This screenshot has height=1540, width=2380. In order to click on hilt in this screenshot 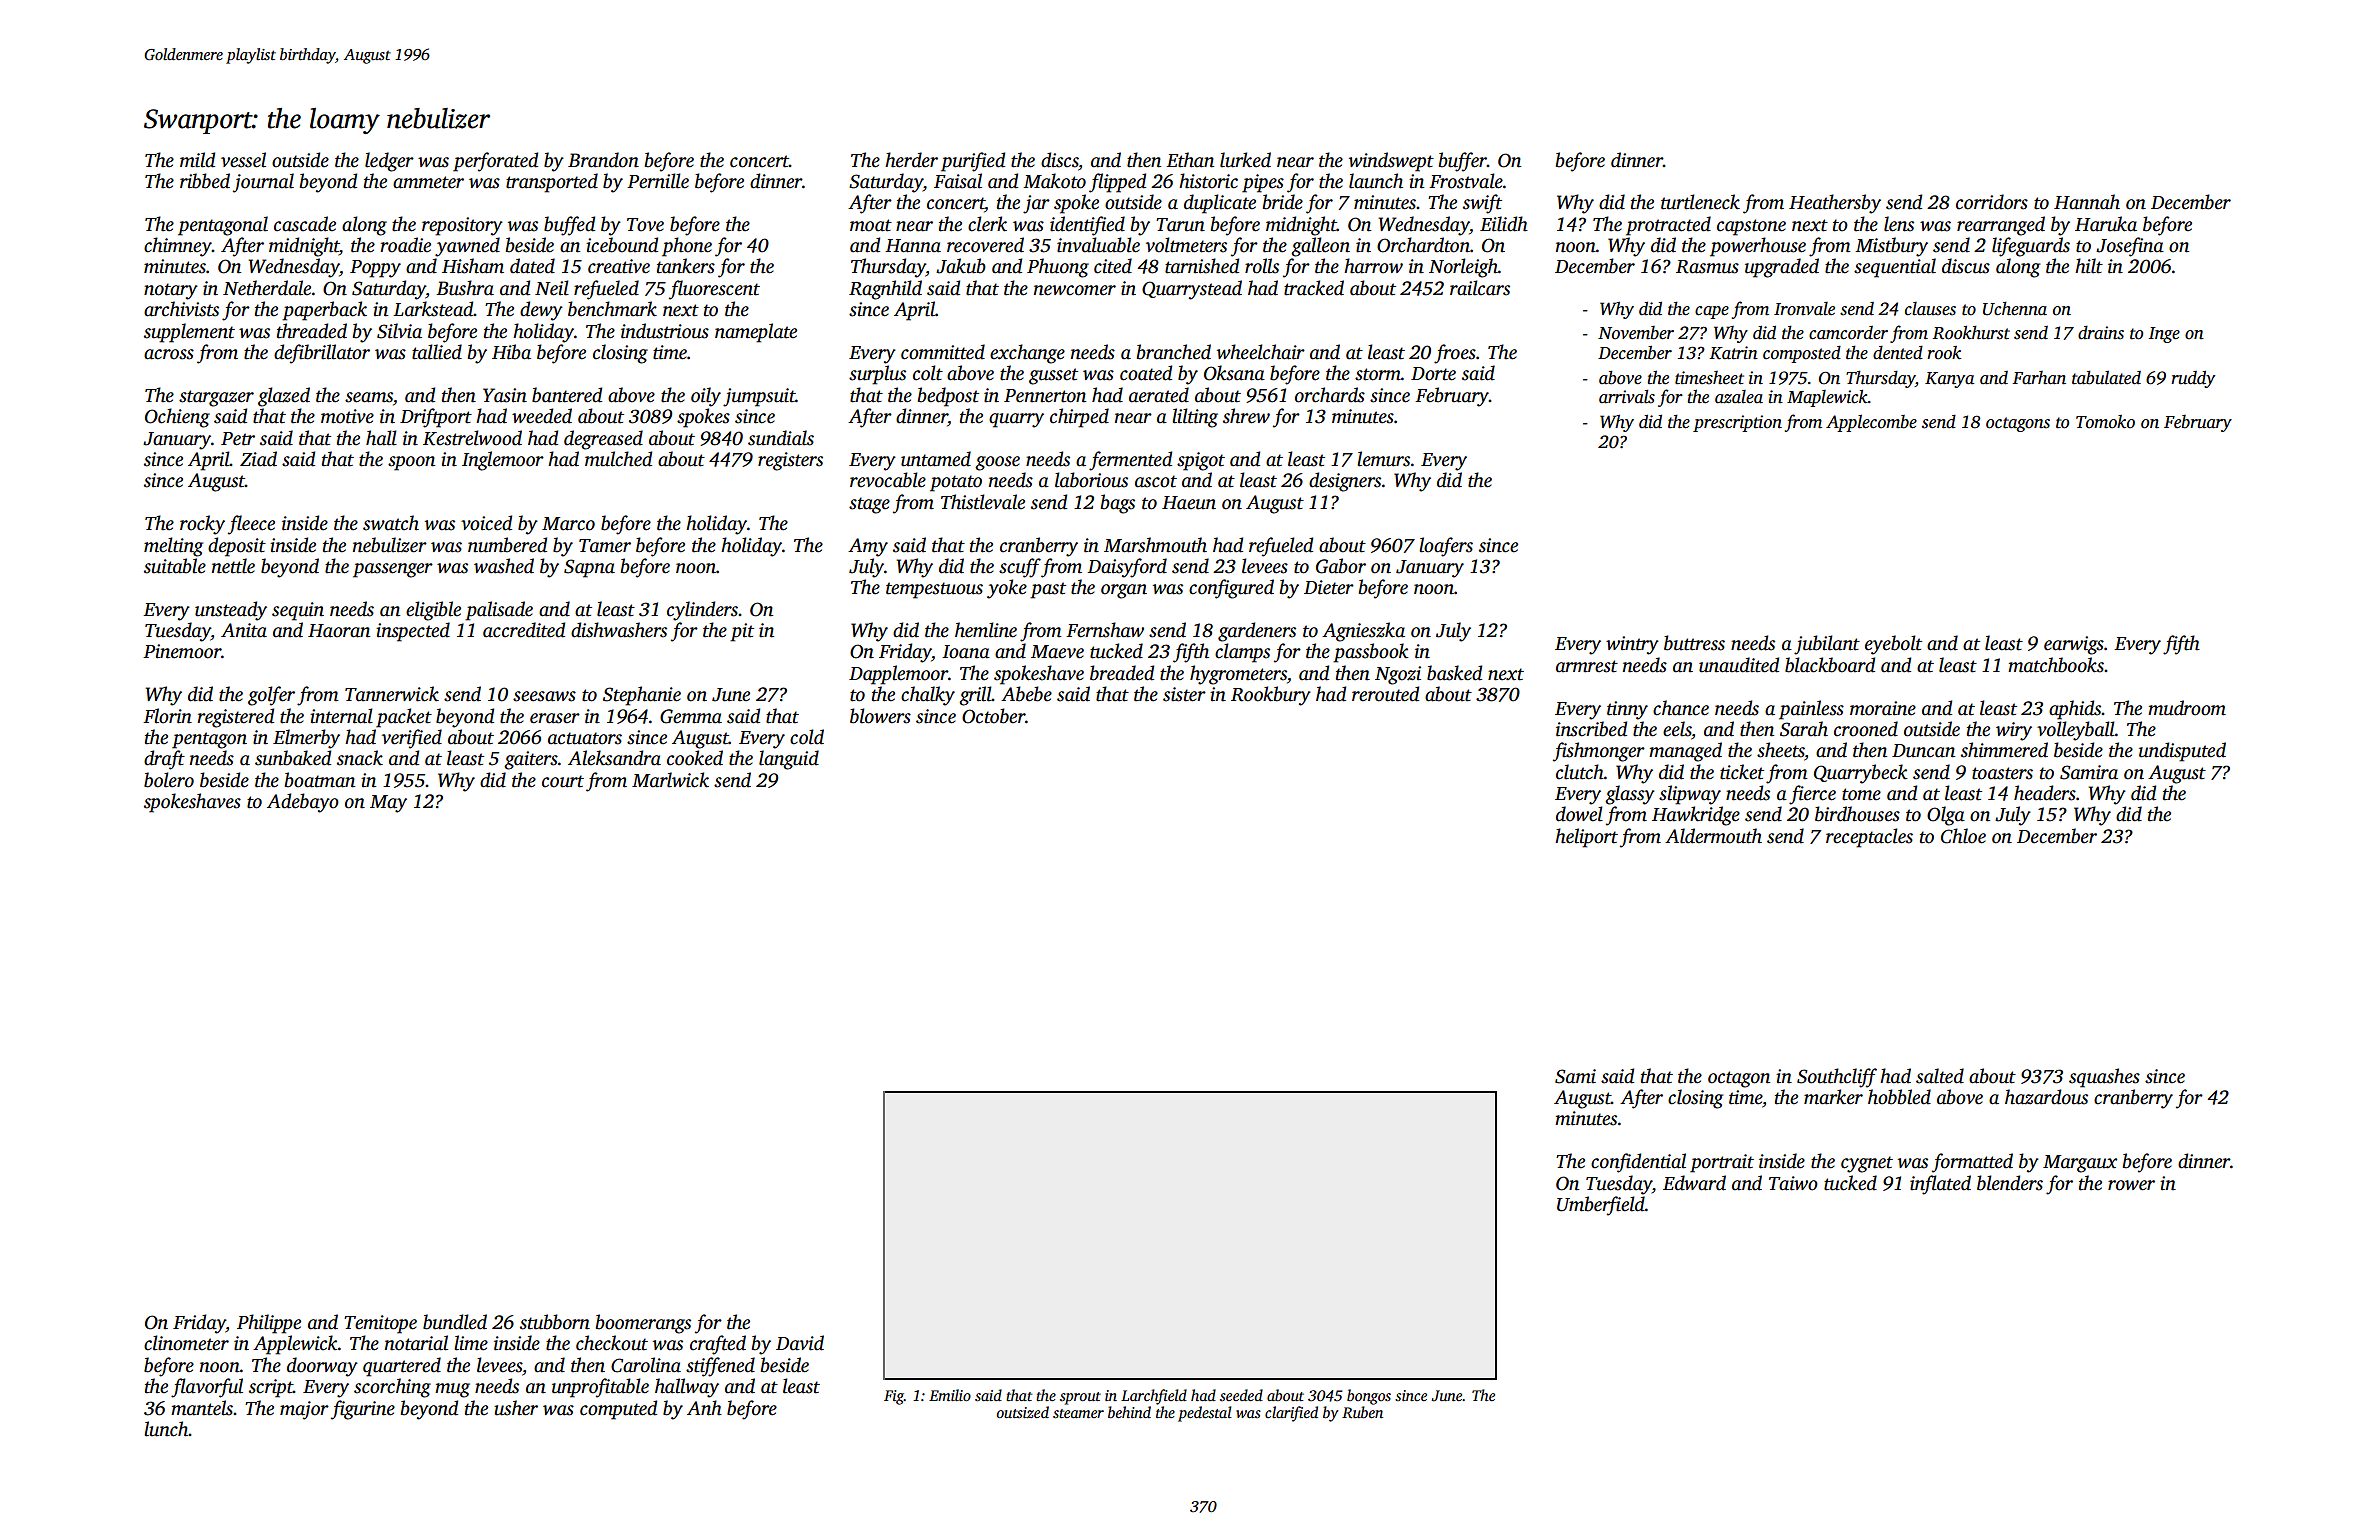, I will do `click(2089, 266)`.
